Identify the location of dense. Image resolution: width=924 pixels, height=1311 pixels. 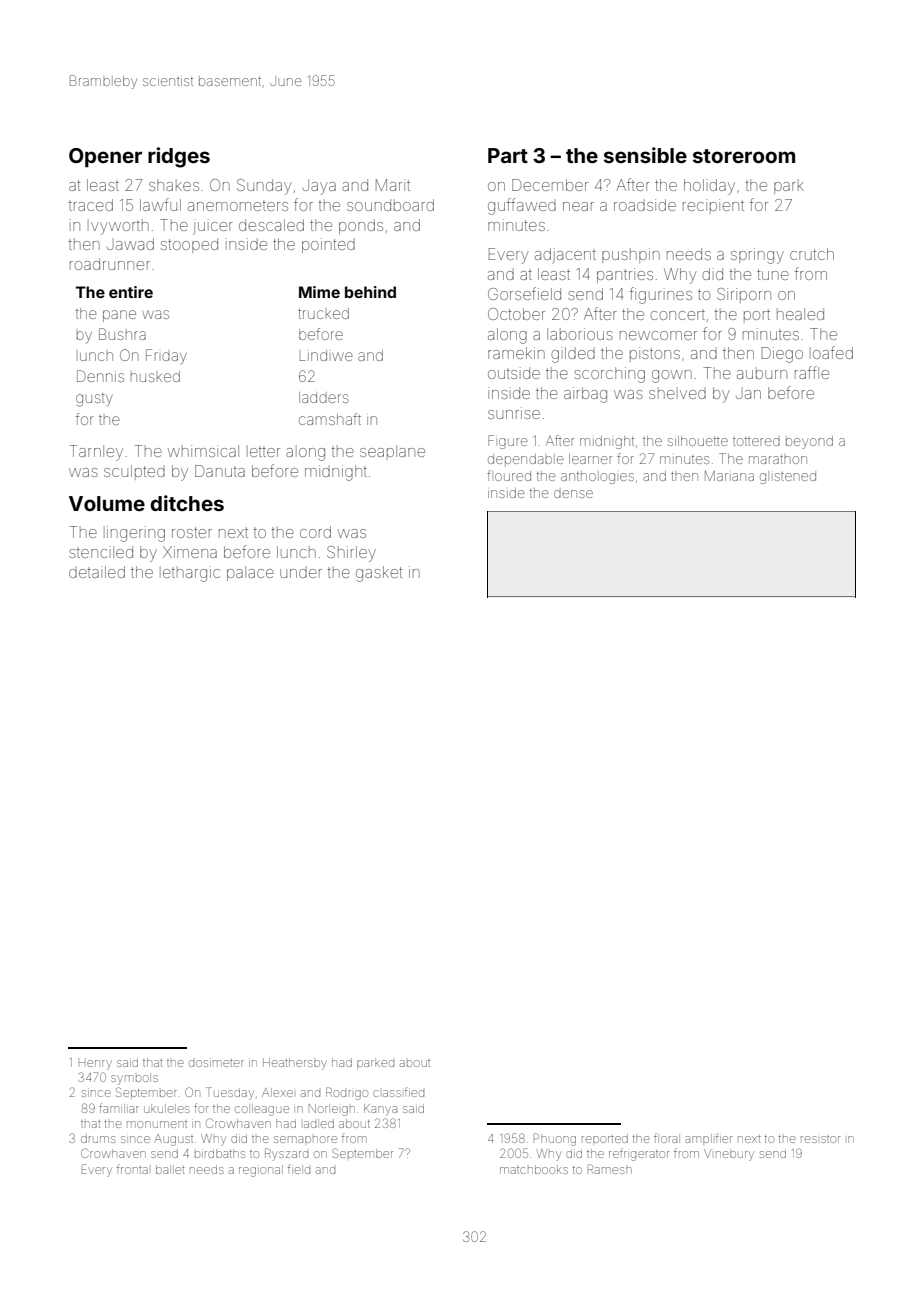
(573, 494).
